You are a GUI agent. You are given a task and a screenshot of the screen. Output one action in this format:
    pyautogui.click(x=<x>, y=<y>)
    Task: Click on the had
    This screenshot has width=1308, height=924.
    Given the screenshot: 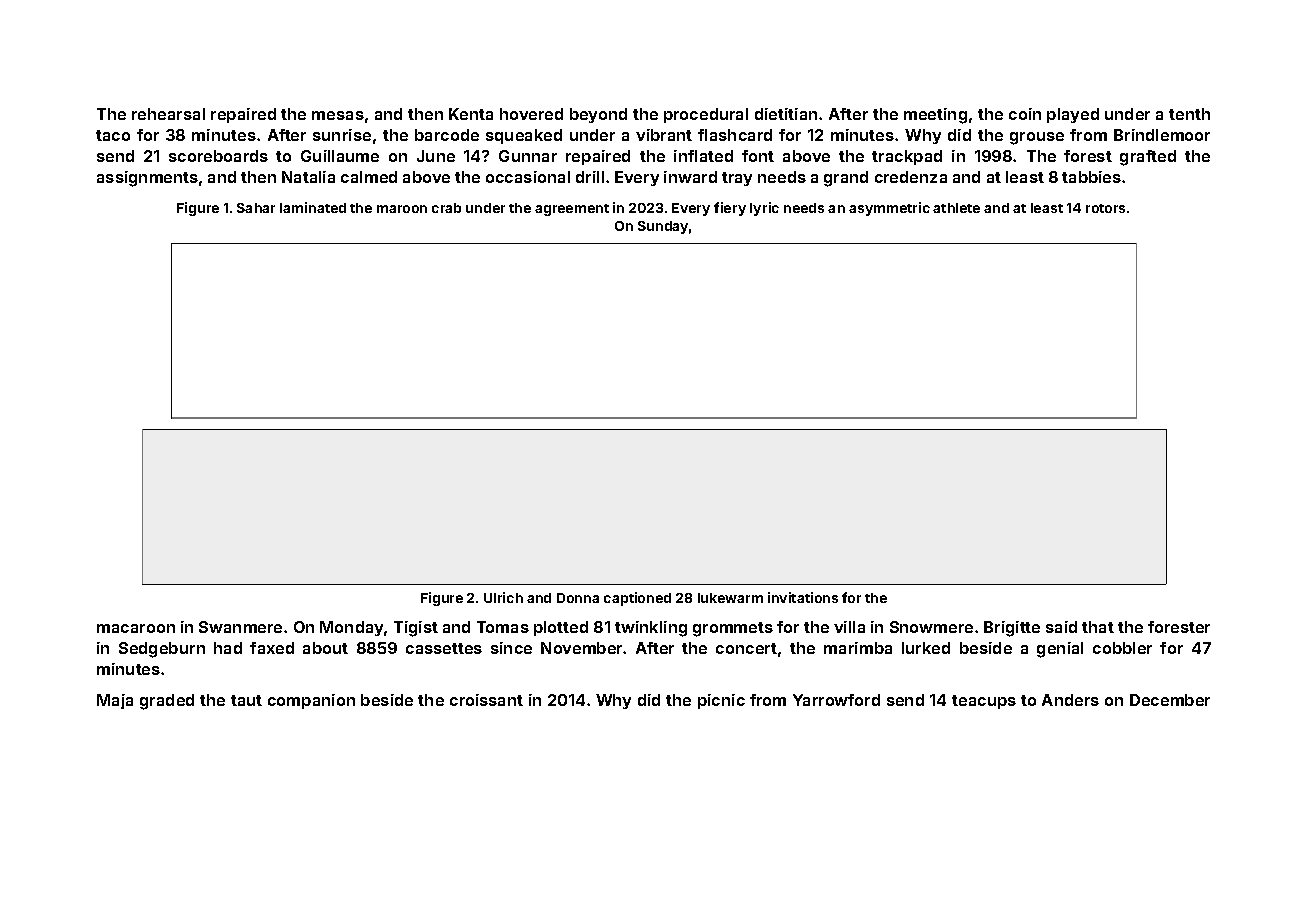 What is the action you would take?
    pyautogui.click(x=228, y=648)
